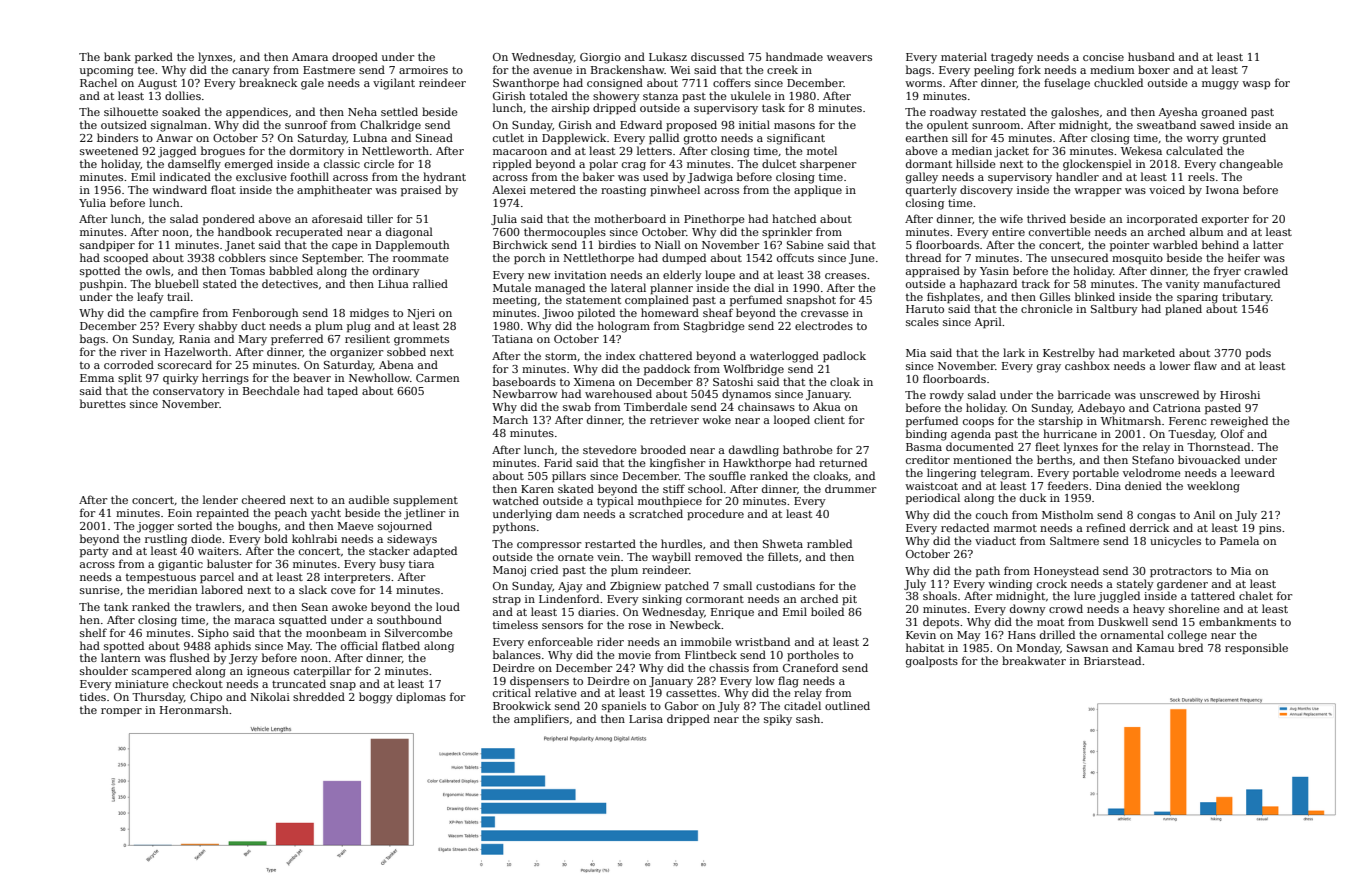 This screenshot has width=1372, height=887. I want to click on lark, so click(1014, 352).
